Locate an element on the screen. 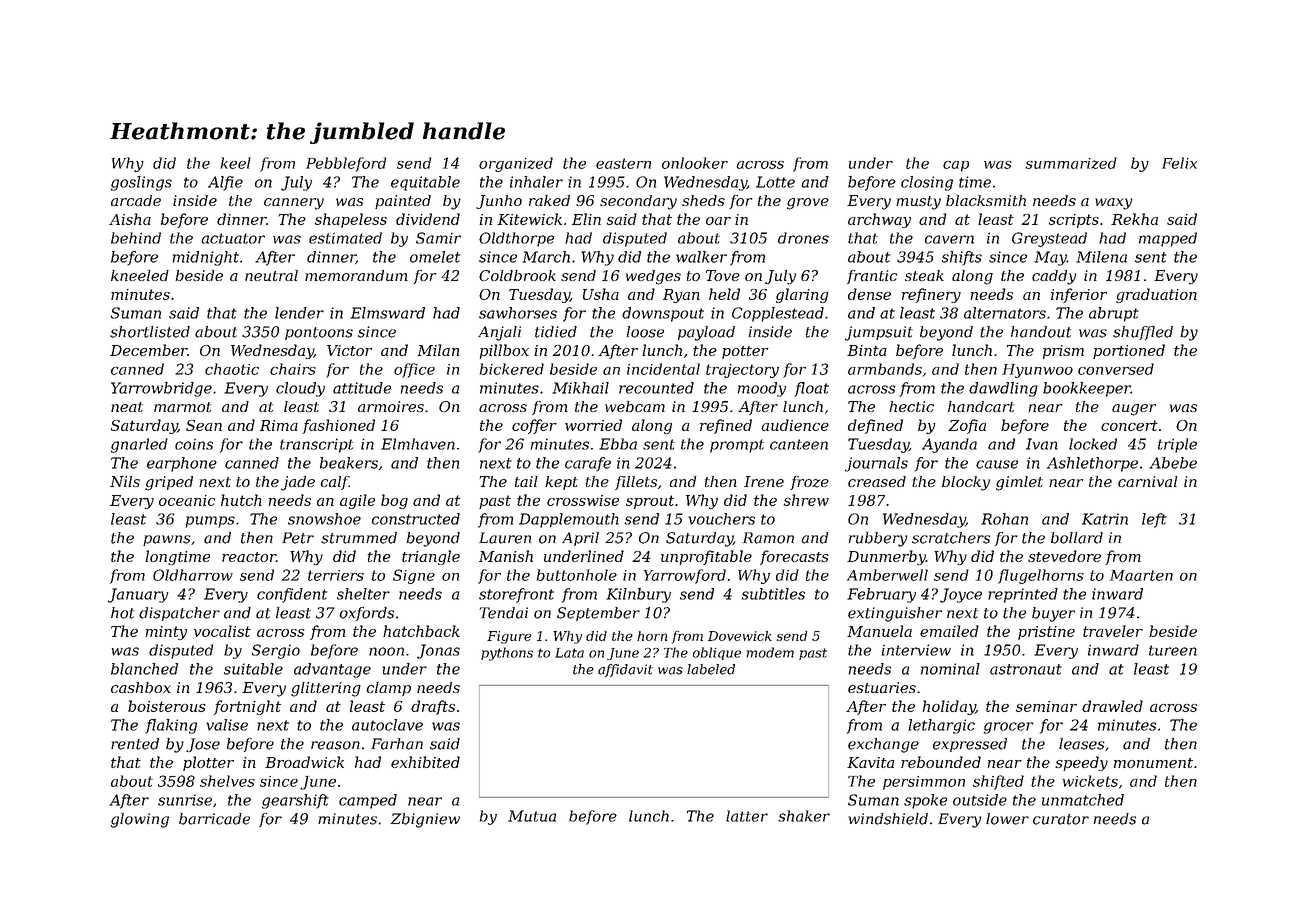  boisterous is located at coordinates (167, 706).
